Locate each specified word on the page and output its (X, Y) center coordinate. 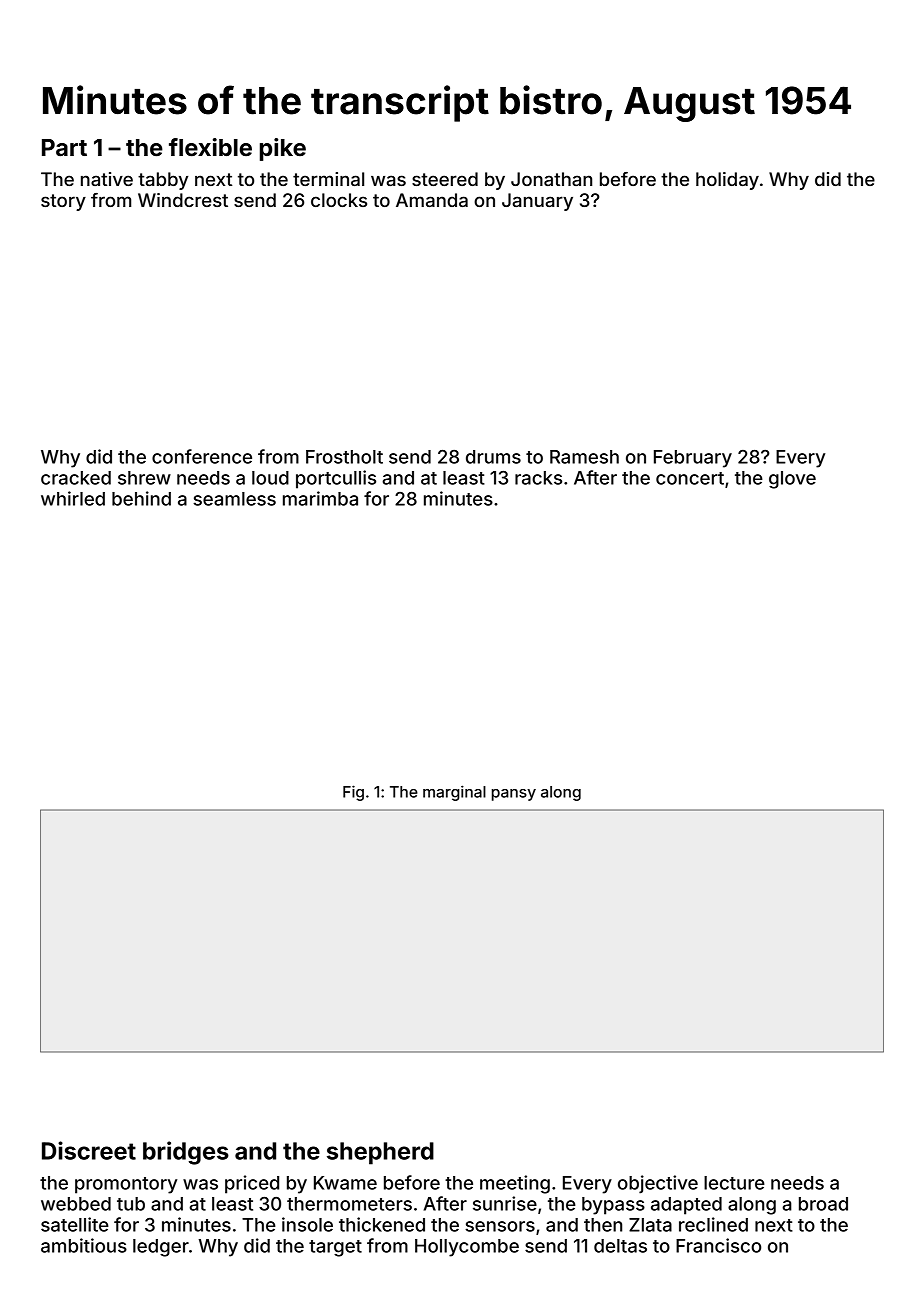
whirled (73, 498)
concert (690, 478)
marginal (454, 793)
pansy (514, 795)
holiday (727, 181)
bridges (186, 1153)
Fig (353, 793)
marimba (320, 498)
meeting (515, 1184)
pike (283, 149)
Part (64, 148)
